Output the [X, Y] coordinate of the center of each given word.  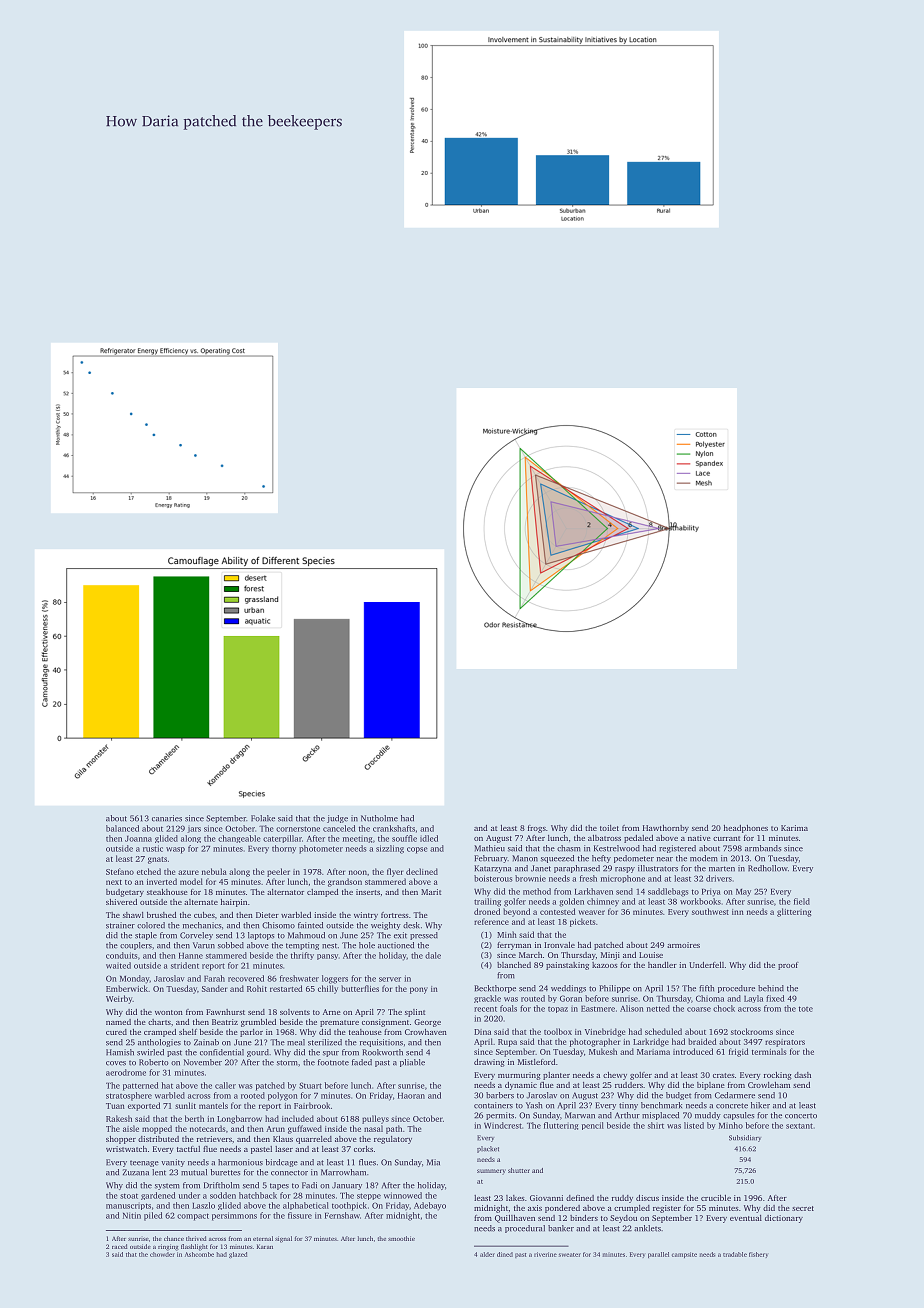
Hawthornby [666, 829]
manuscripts [128, 1206]
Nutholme [379, 818]
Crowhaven [426, 1032]
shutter [519, 1170]
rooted [253, 1095]
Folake [263, 818]
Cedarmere [735, 1095]
